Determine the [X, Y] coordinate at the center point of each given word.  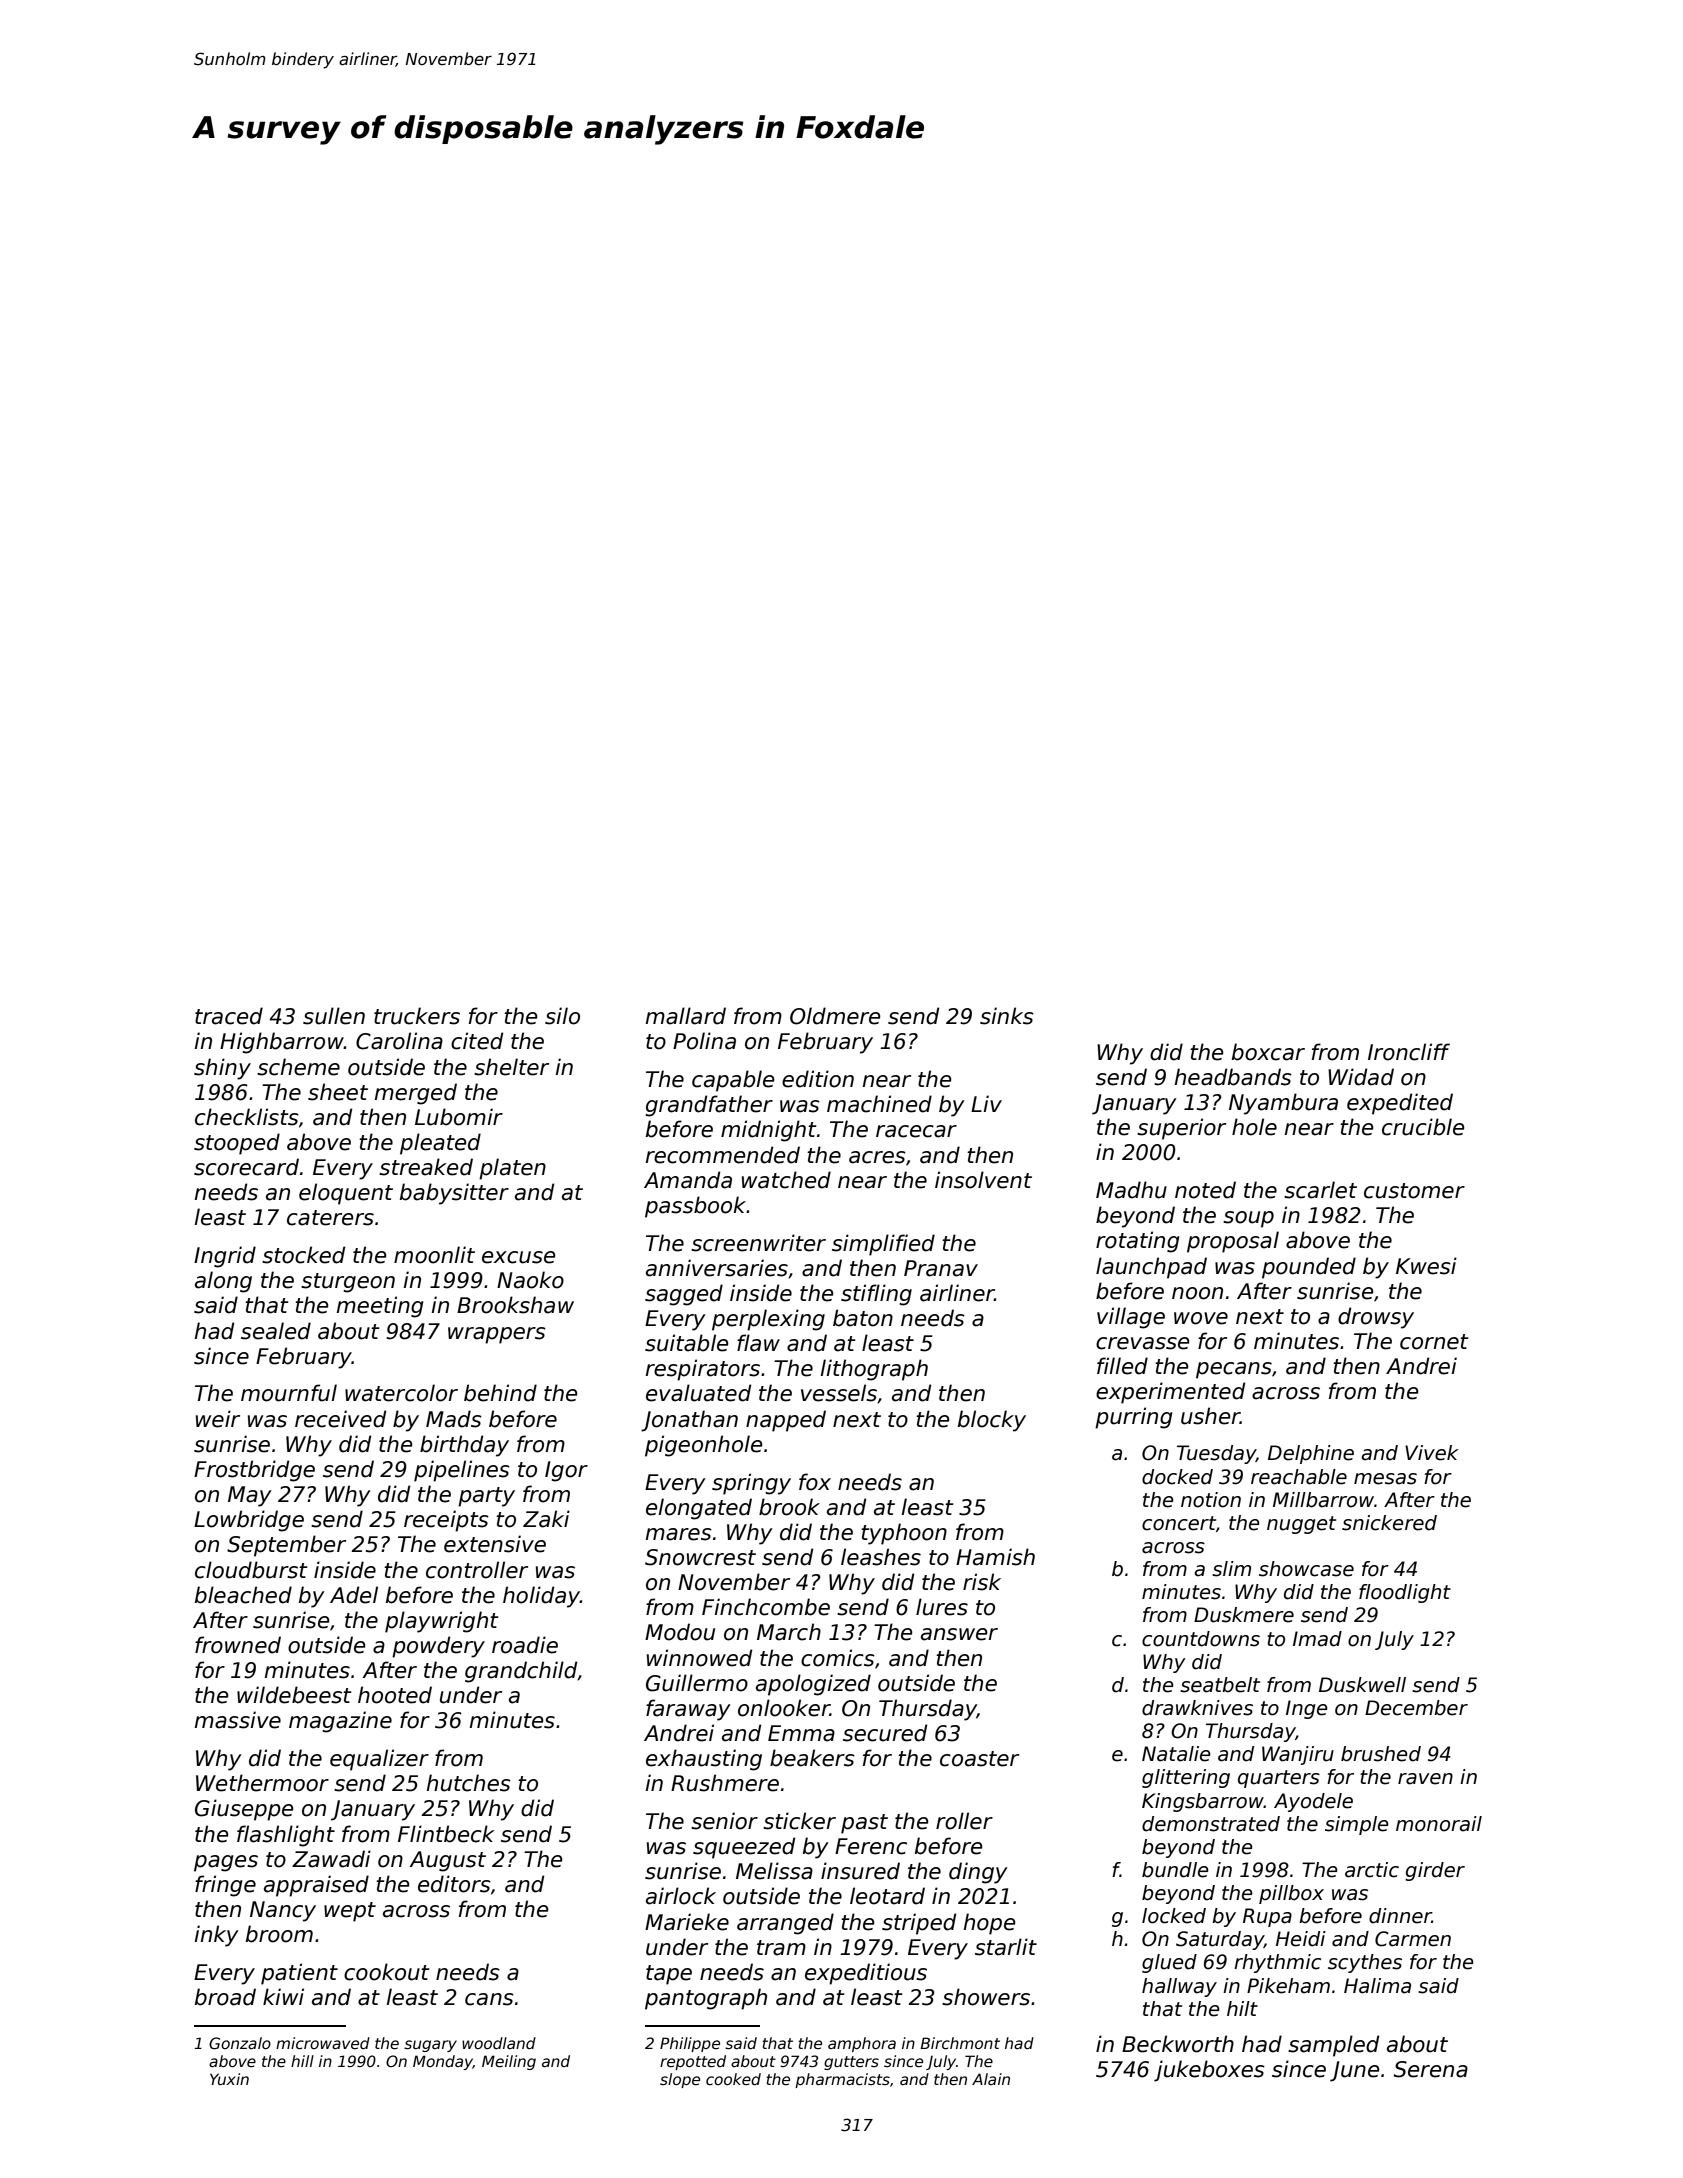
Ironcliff [1409, 1052]
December [1416, 1708]
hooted [395, 1695]
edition [818, 1079]
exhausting [704, 1760]
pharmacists [842, 2080]
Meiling [509, 2062]
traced [229, 1016]
